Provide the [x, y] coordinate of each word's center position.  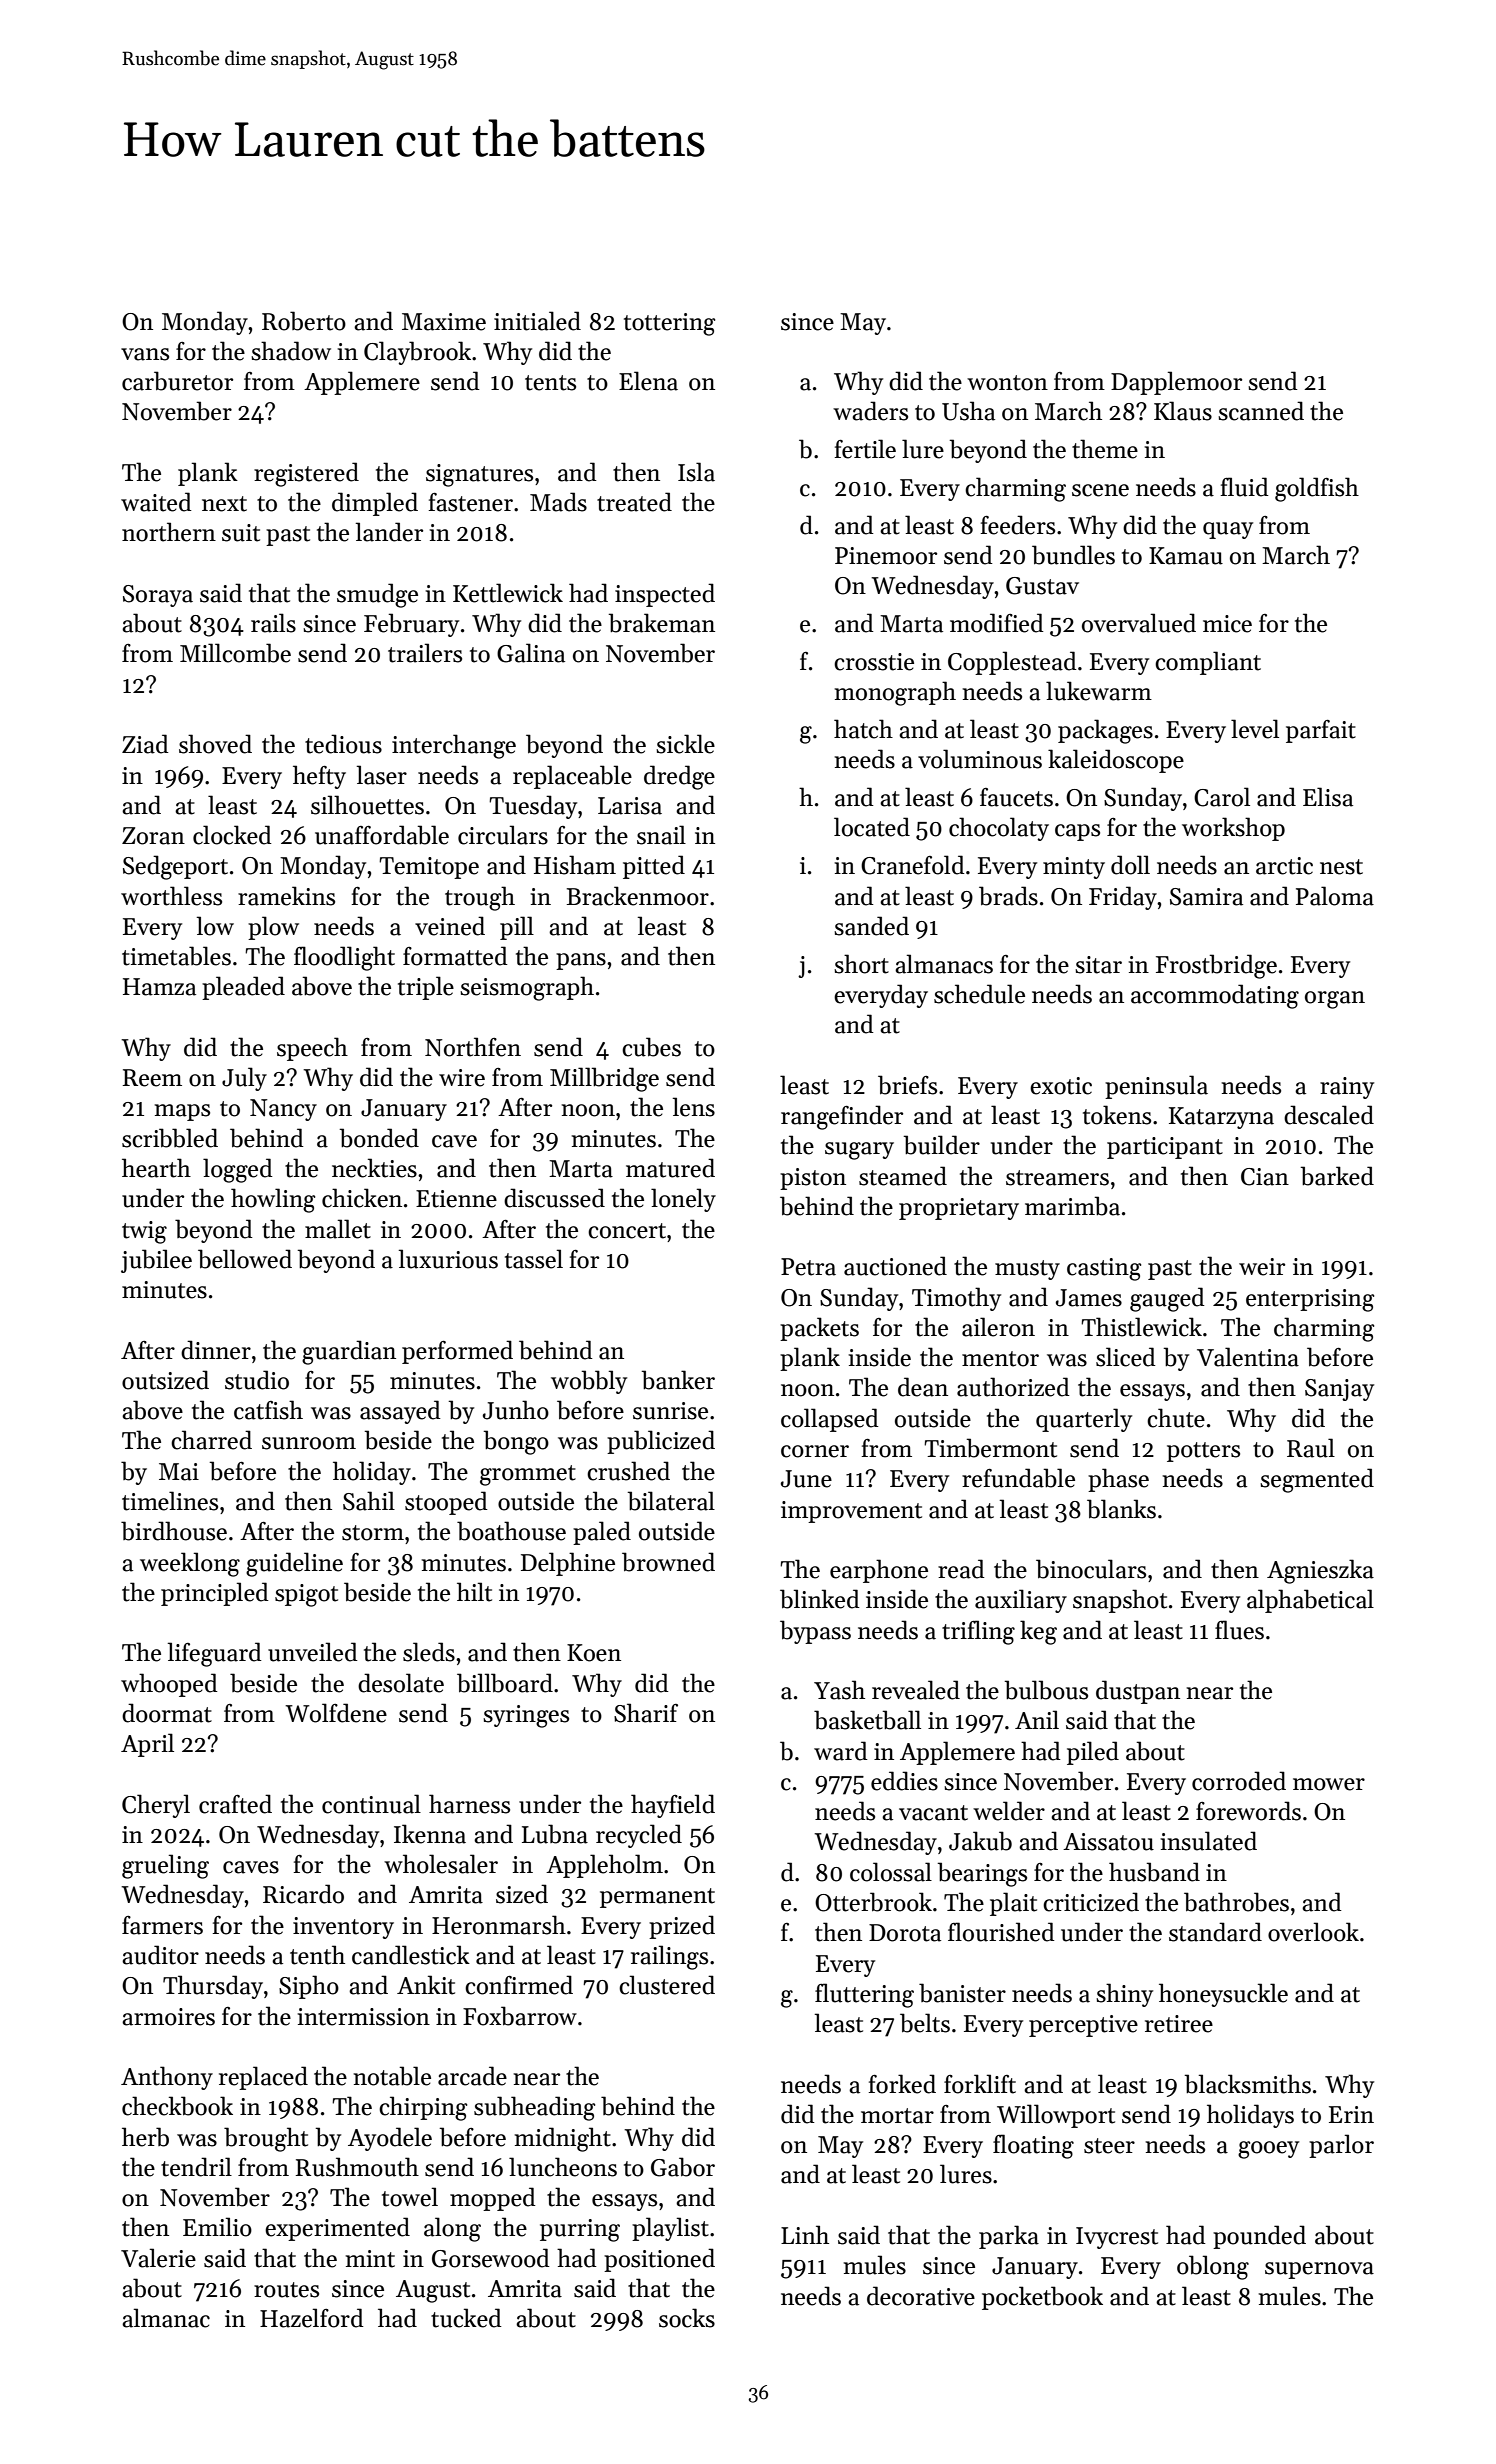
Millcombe [235, 653]
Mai [179, 1472]
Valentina [1248, 1357]
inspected [665, 595]
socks [687, 2318]
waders [870, 411]
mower [1329, 1784]
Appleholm [604, 1866]
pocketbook [1042, 2298]
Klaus [1183, 411]
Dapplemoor [1176, 383]
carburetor [177, 381]
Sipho [309, 1987]
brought [266, 2139]
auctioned [895, 1266]
